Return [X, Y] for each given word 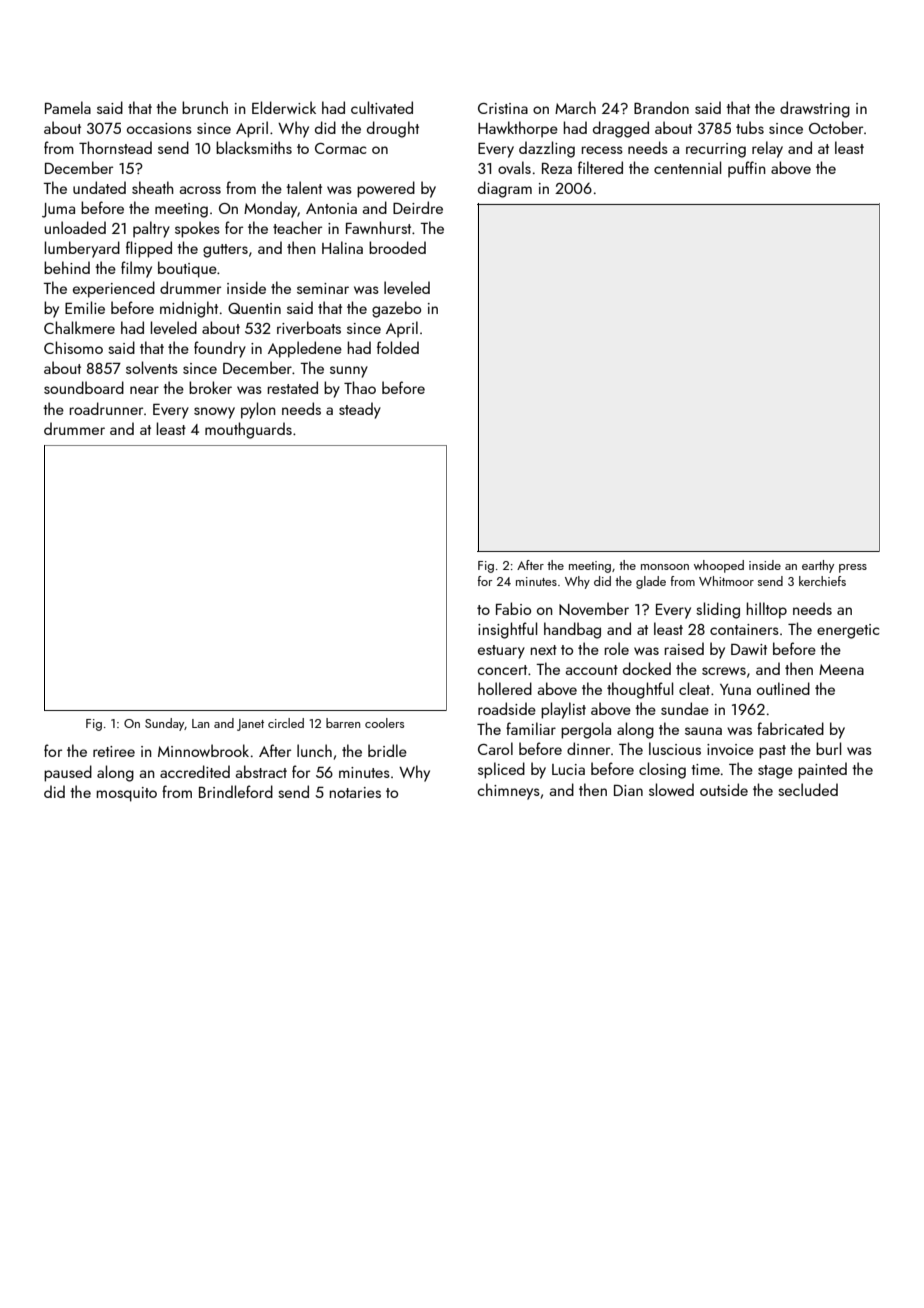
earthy [818, 566]
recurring [716, 150]
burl [828, 748]
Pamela [68, 107]
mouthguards [248, 430]
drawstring [815, 109]
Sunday [165, 724]
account [592, 670]
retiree [114, 751]
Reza [557, 168]
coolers [384, 723]
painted [822, 770]
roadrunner [106, 408]
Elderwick [284, 107]
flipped [149, 249]
